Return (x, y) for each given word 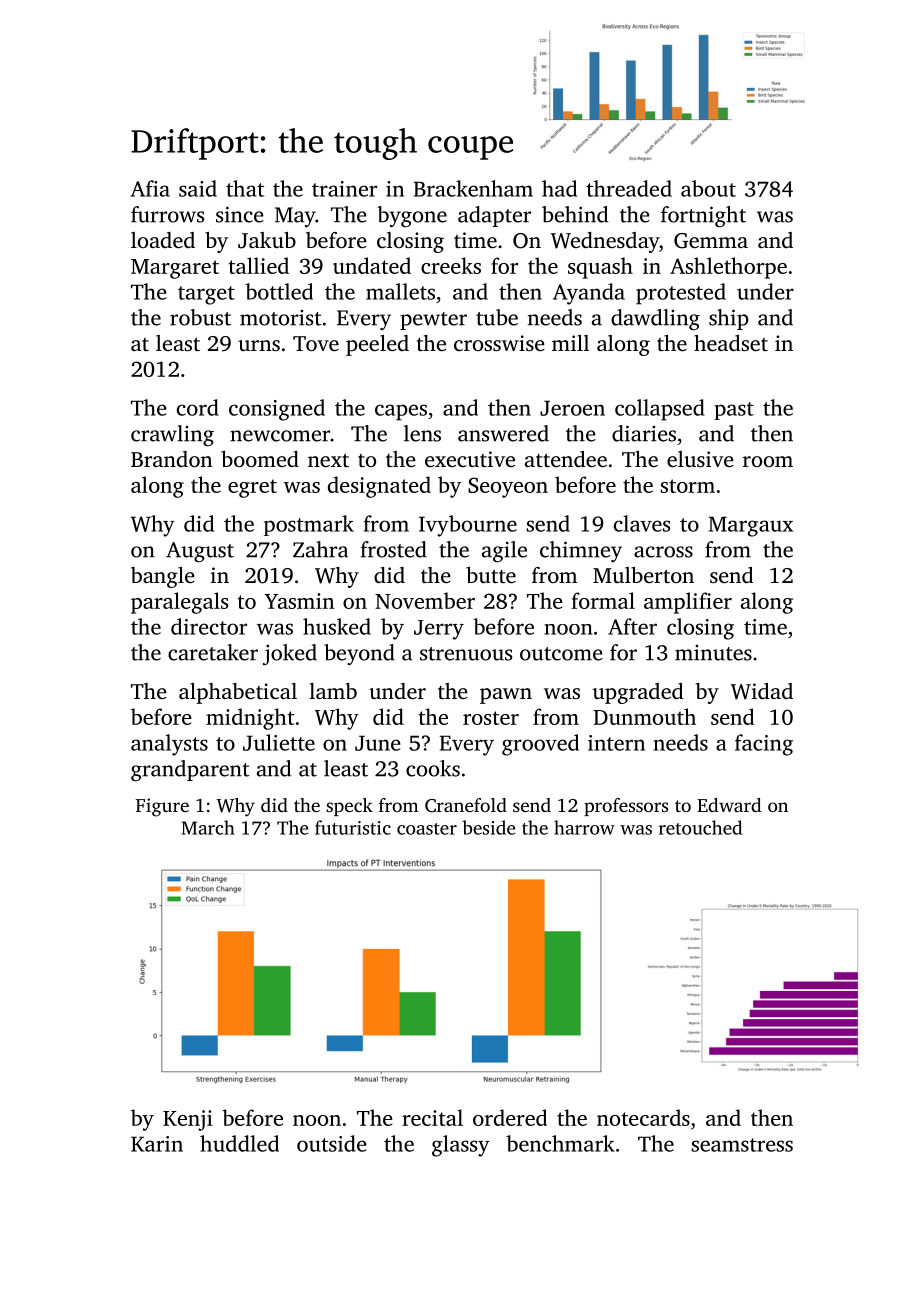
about (708, 188)
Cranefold (466, 805)
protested (681, 294)
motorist (281, 318)
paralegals (179, 603)
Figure (162, 807)
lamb (333, 691)
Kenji (188, 1120)
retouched (700, 827)
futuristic (353, 827)
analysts (169, 745)
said (198, 188)
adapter (494, 216)
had (559, 188)
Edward (729, 805)
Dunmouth (644, 716)
